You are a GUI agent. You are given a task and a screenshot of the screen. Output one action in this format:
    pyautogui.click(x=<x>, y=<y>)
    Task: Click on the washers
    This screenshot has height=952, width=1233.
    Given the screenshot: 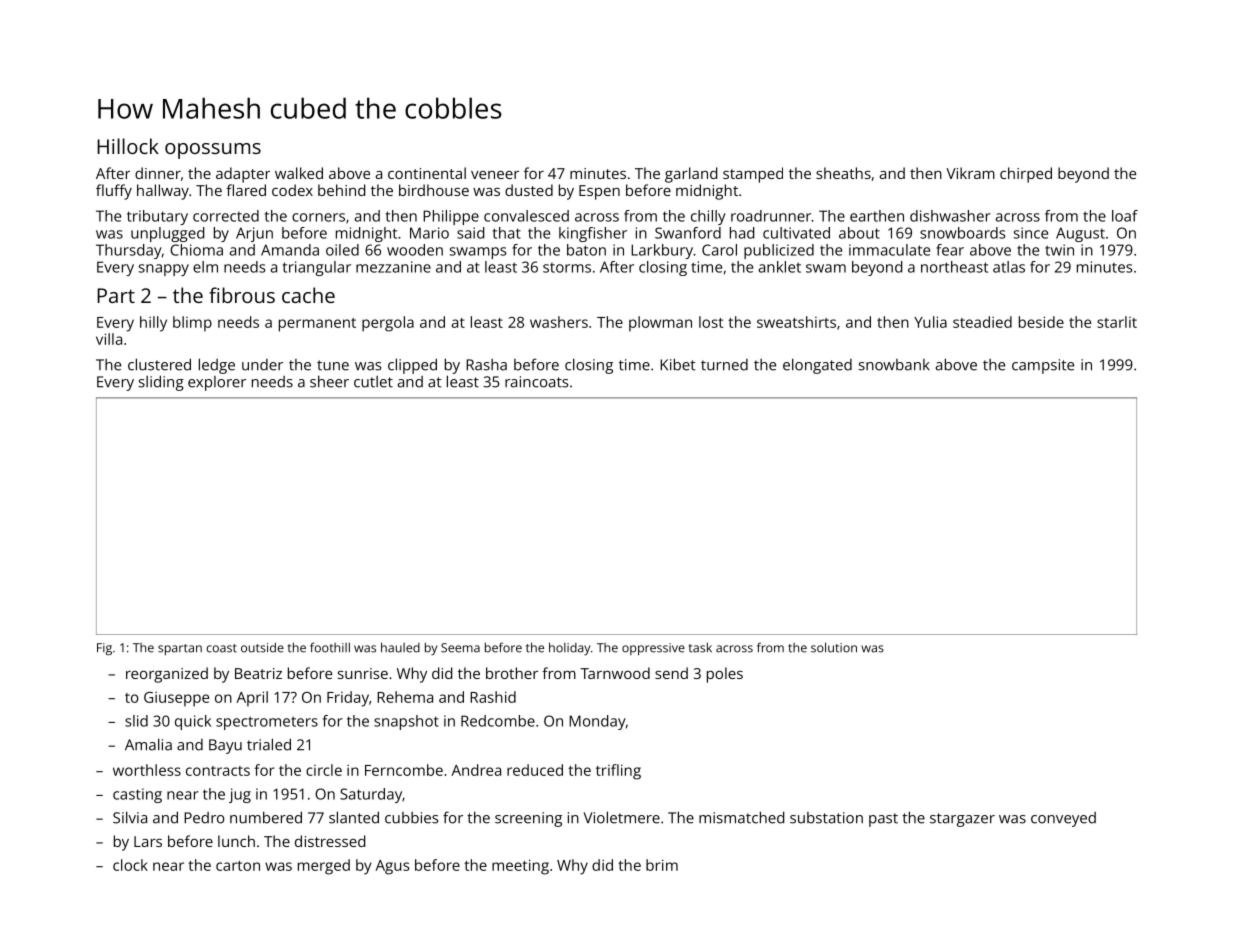 What is the action you would take?
    pyautogui.click(x=559, y=322)
